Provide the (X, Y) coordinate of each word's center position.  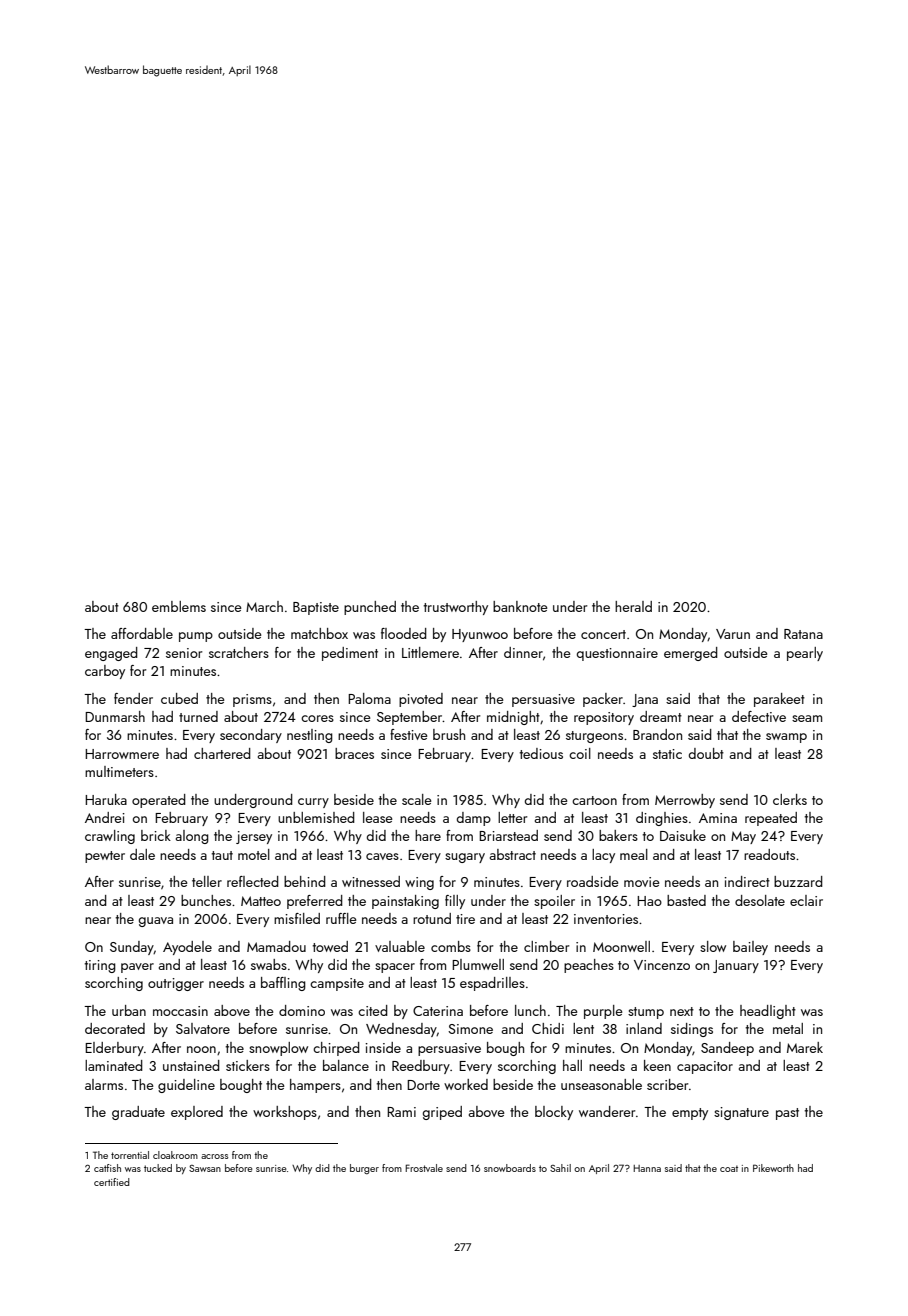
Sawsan (205, 1168)
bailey (750, 948)
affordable (142, 633)
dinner (523, 652)
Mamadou (276, 946)
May (743, 837)
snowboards (510, 1168)
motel (254, 854)
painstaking (405, 902)
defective (759, 716)
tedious (541, 753)
